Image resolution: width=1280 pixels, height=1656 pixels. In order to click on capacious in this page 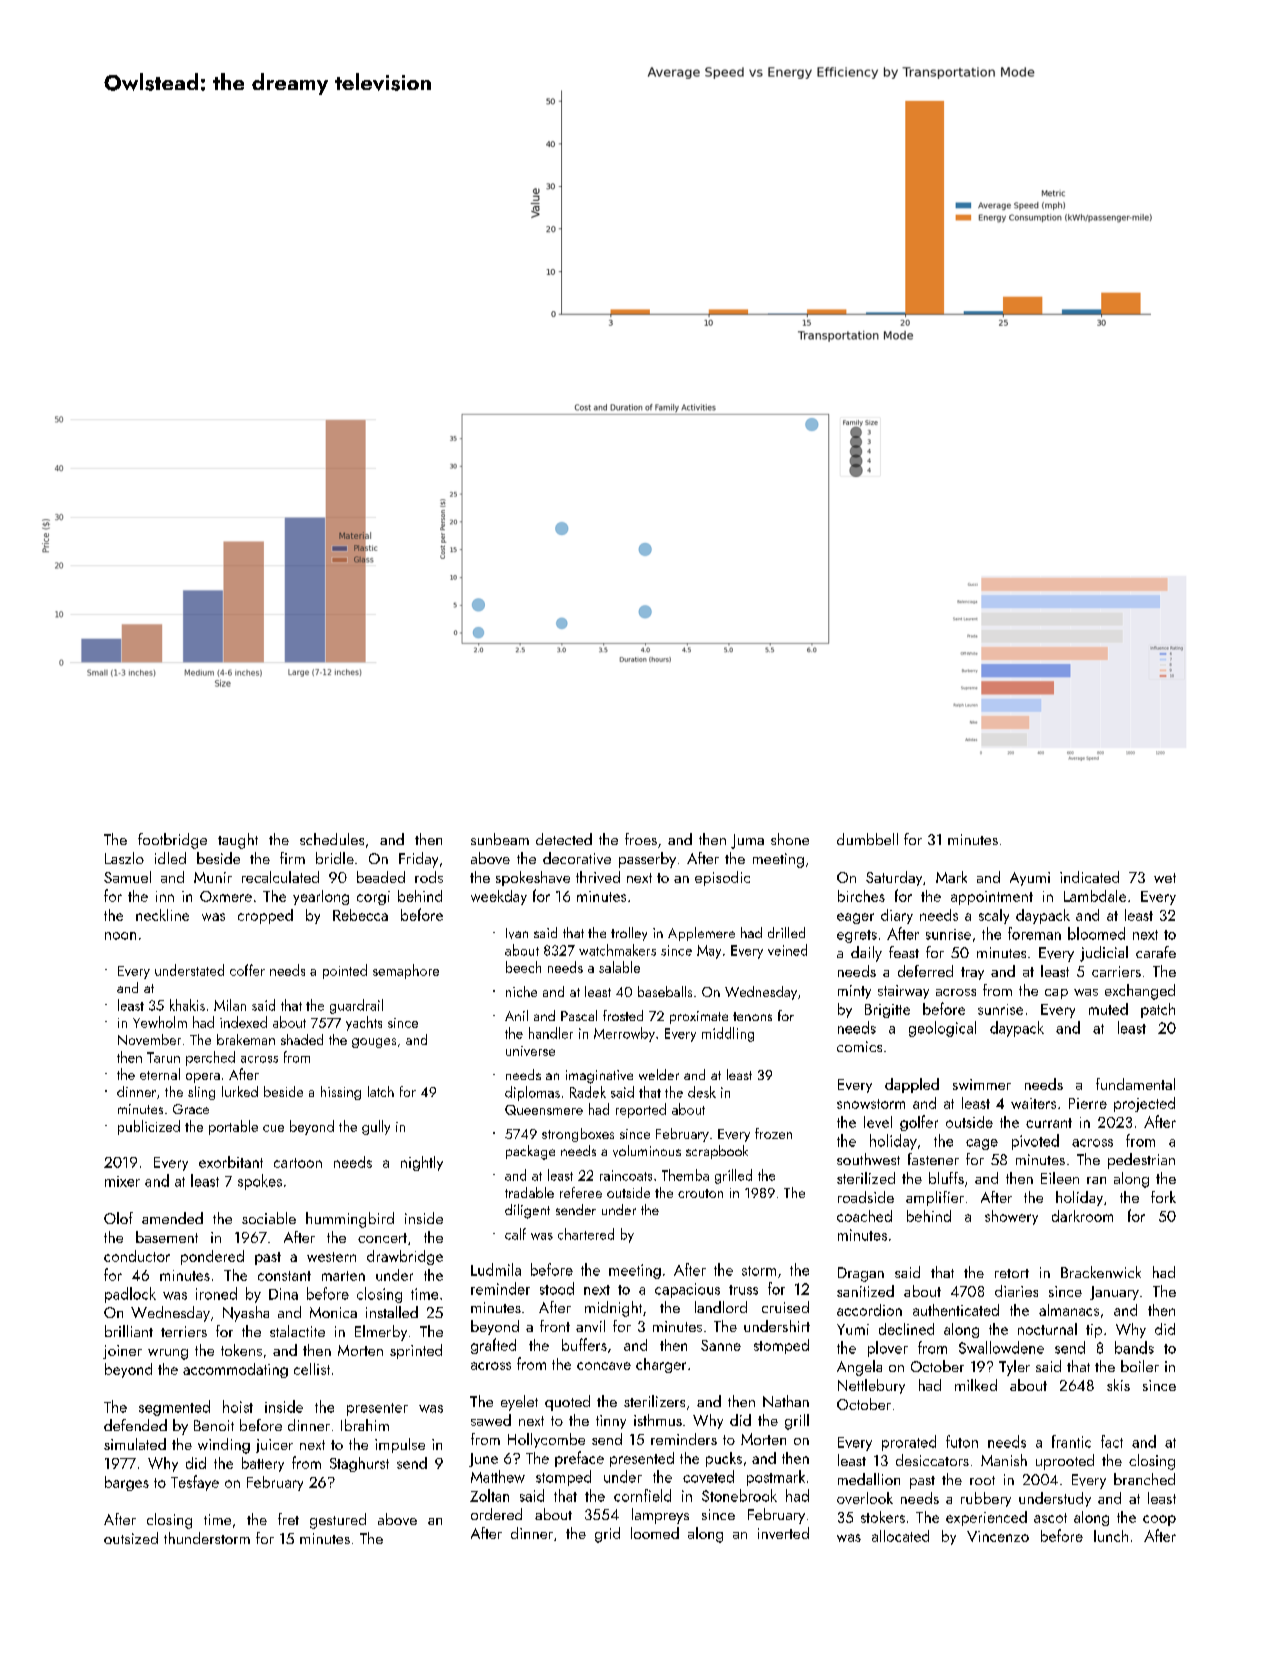, I will do `click(687, 1290)`.
